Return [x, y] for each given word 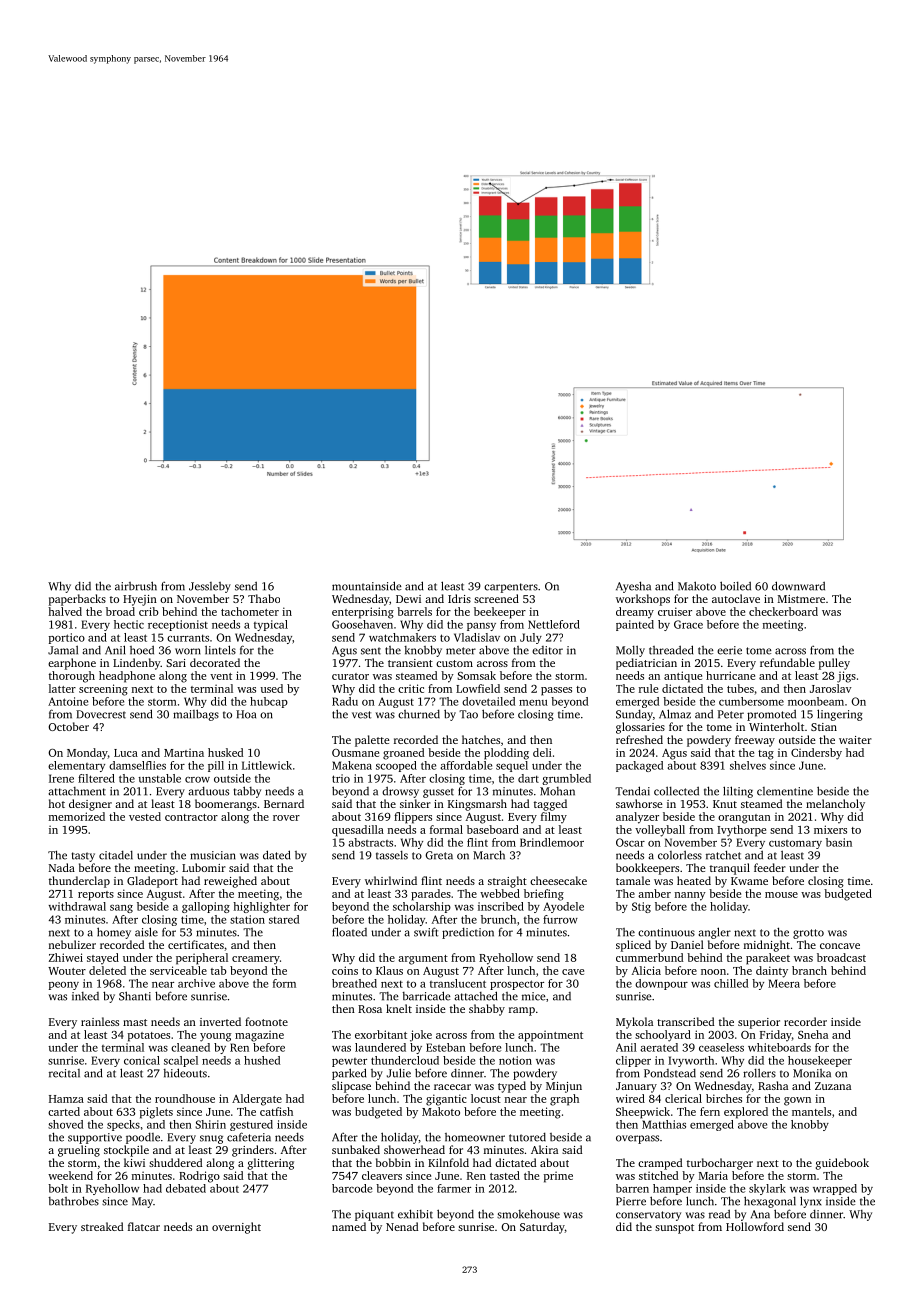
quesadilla [358, 831]
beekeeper [500, 613]
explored [746, 1113]
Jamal [63, 650]
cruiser [675, 611]
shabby [487, 1010]
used [272, 688]
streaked [102, 1226]
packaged [639, 766]
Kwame [749, 881]
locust [486, 1098]
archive [196, 983]
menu [533, 703]
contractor [191, 817]
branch [809, 970]
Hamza [66, 1099]
